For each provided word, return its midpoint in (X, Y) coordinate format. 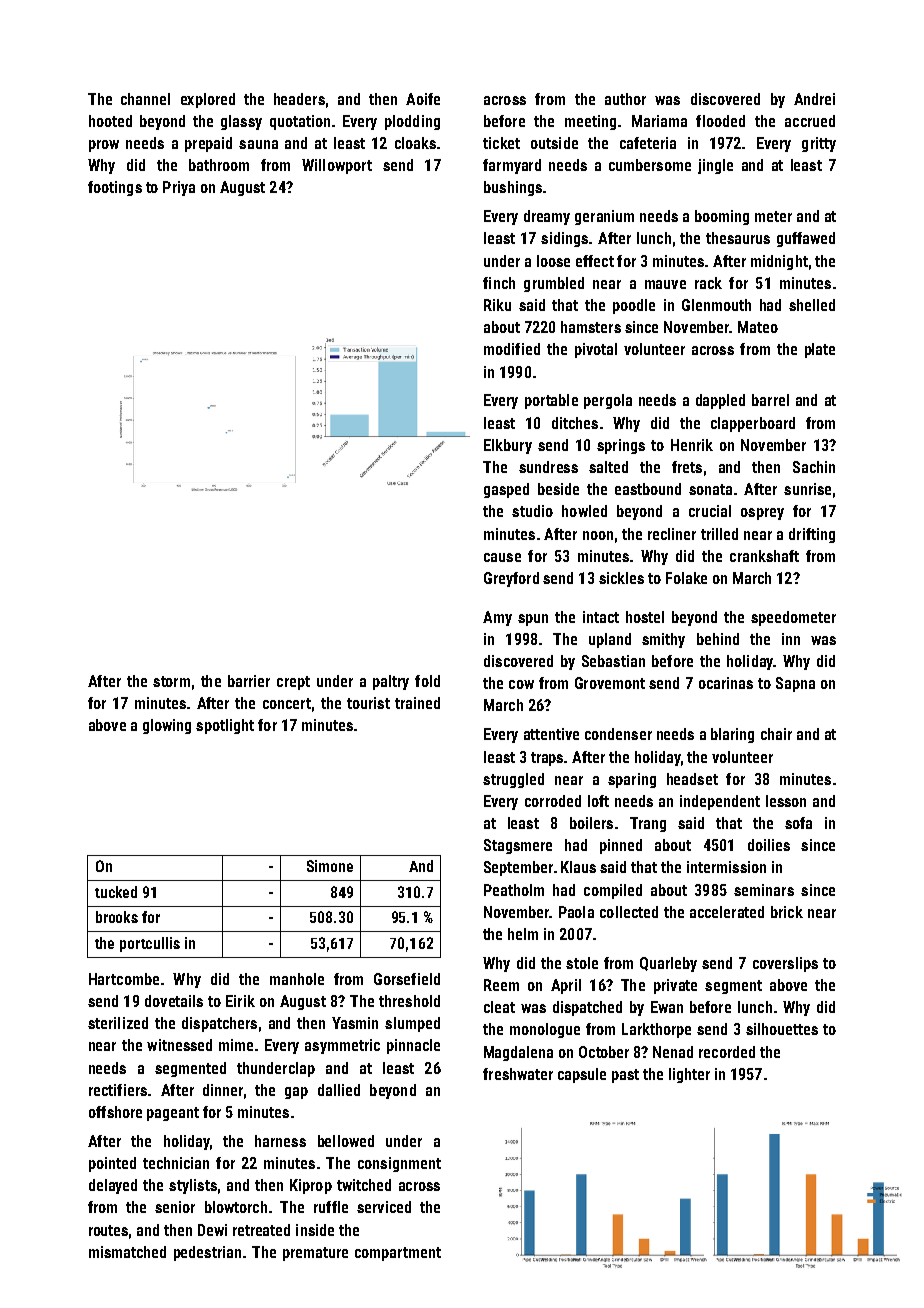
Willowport (337, 166)
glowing (167, 726)
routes (108, 1230)
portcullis (150, 944)
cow (521, 684)
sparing (632, 780)
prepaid (208, 144)
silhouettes (782, 1029)
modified (512, 349)
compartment (398, 1254)
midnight (779, 262)
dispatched (587, 1008)
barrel (770, 400)
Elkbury (508, 446)
